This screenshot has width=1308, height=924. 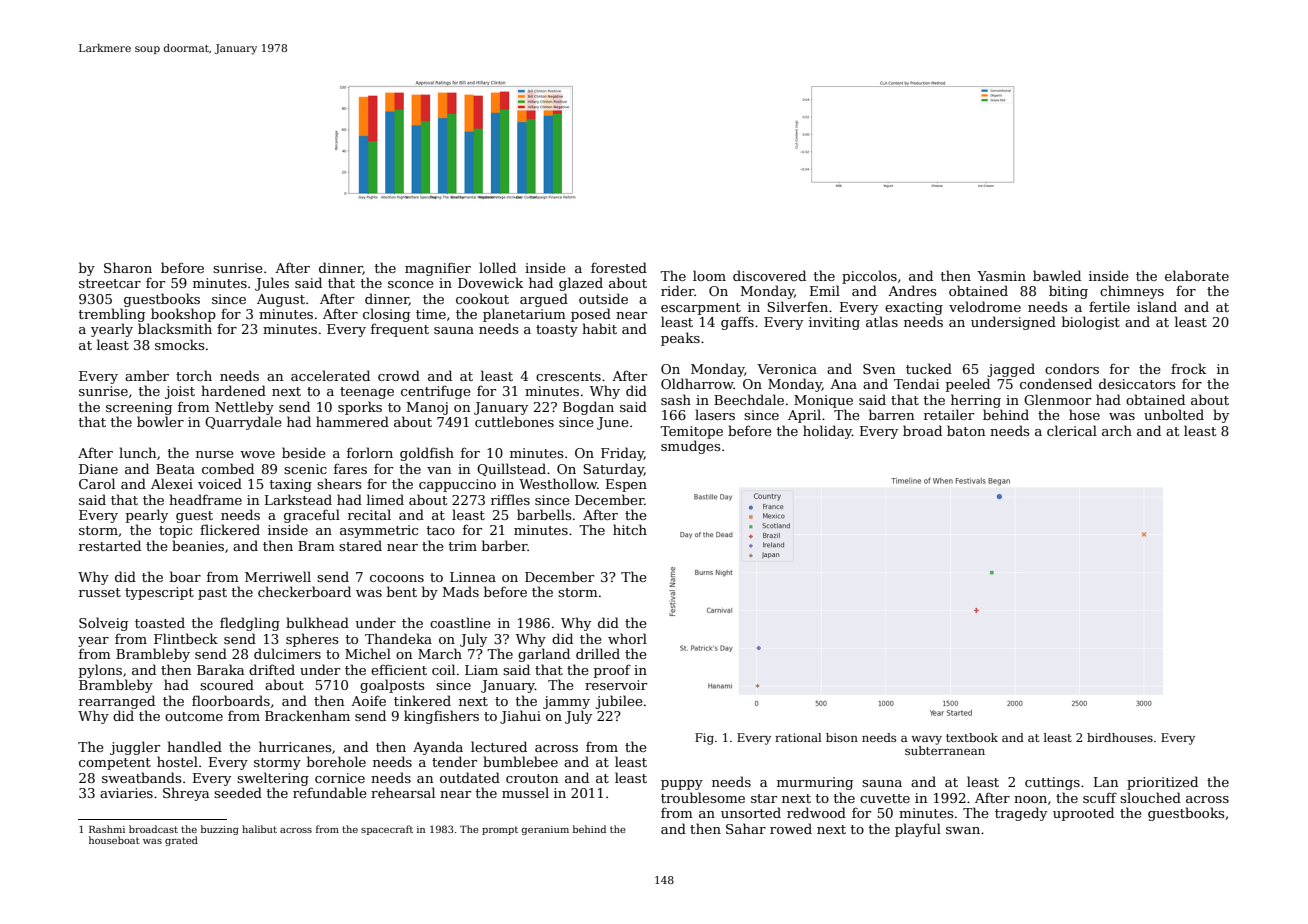 I want to click on birdhouses, so click(x=1120, y=737).
